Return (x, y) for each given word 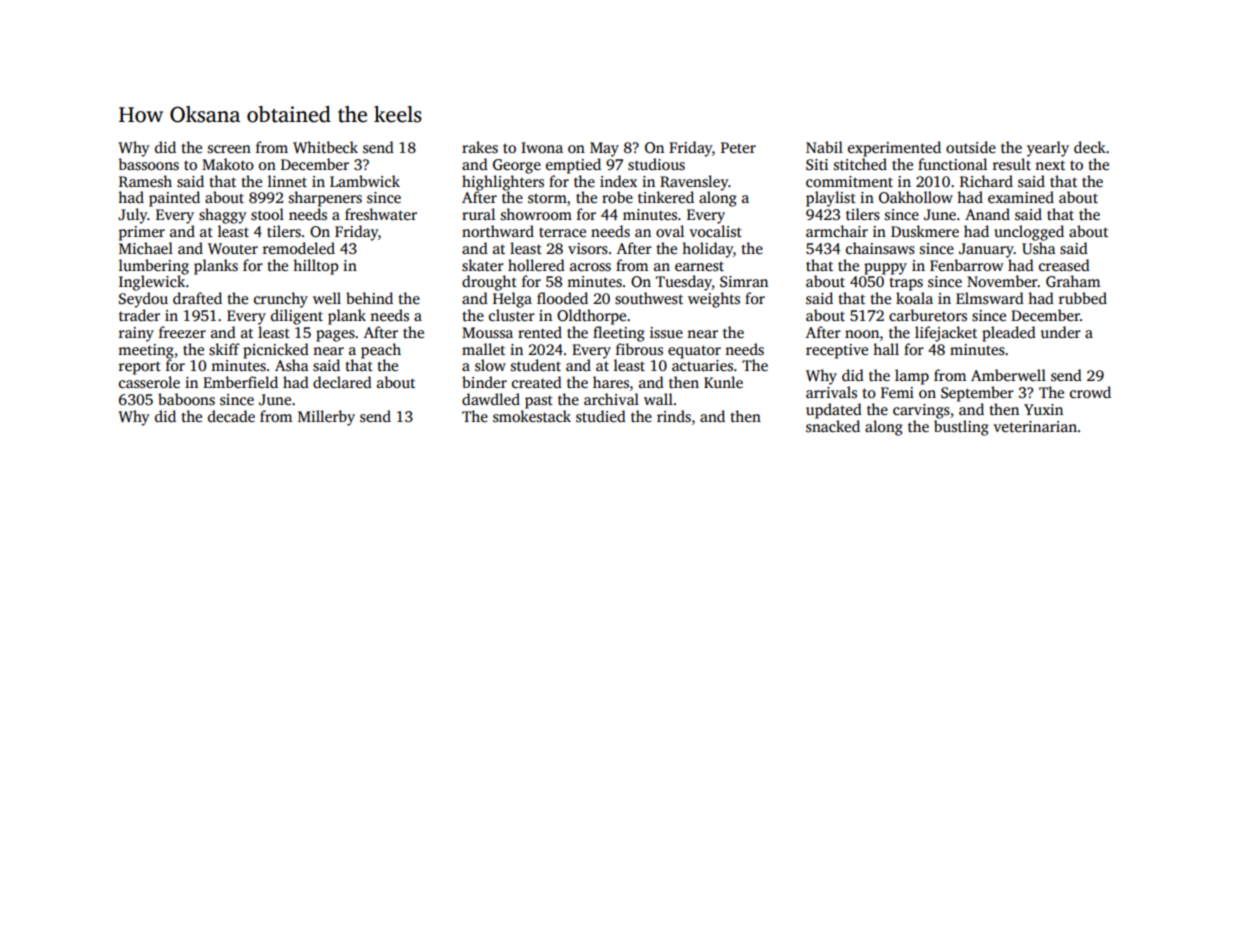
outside (971, 147)
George (517, 166)
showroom (536, 214)
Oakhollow (916, 197)
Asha (292, 365)
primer (142, 233)
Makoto (228, 164)
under (1061, 332)
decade (231, 416)
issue (666, 333)
